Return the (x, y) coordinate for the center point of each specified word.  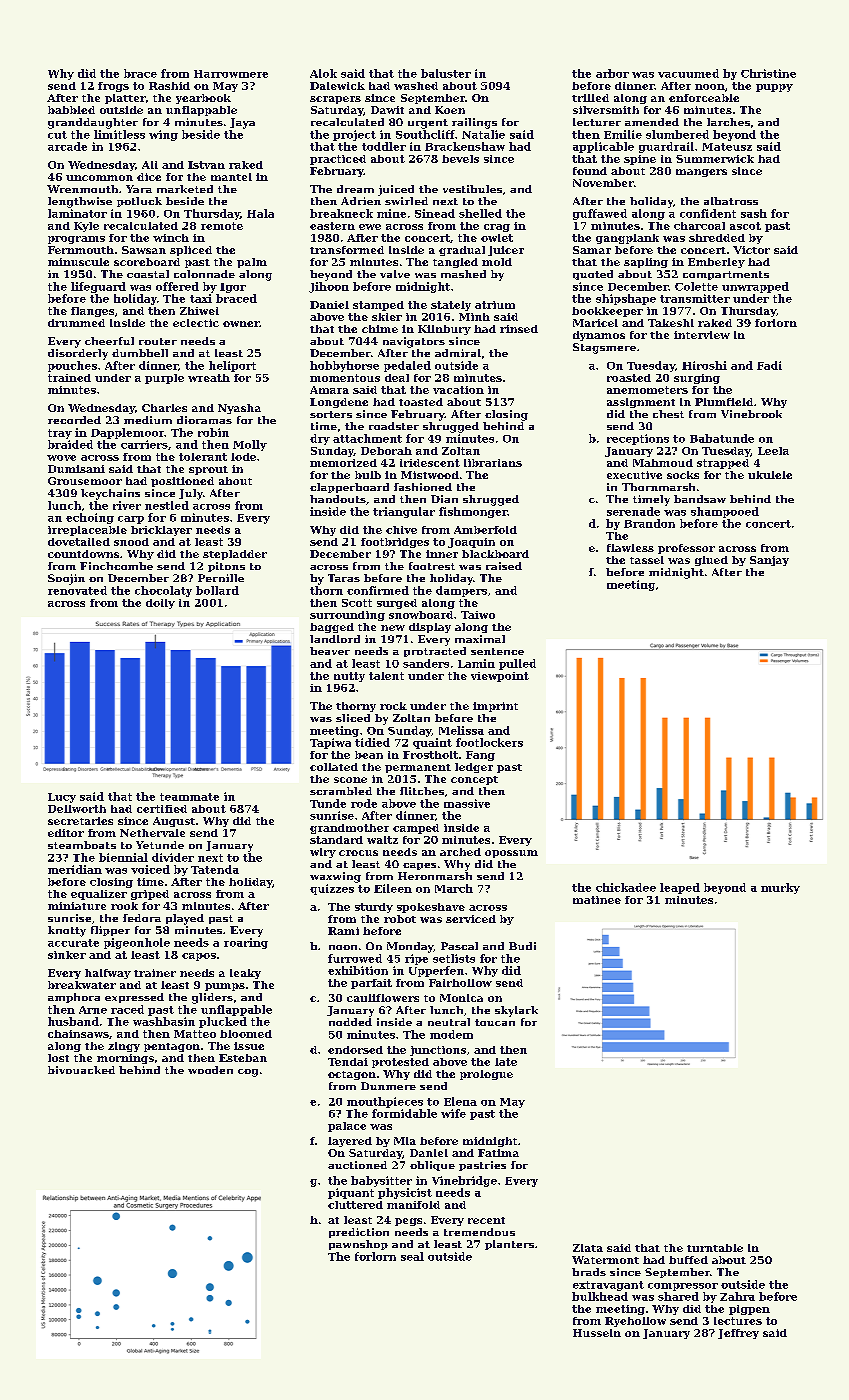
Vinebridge (464, 1181)
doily (160, 604)
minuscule (78, 262)
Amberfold (485, 530)
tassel (647, 560)
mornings (125, 1059)
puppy (774, 88)
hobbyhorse (344, 366)
